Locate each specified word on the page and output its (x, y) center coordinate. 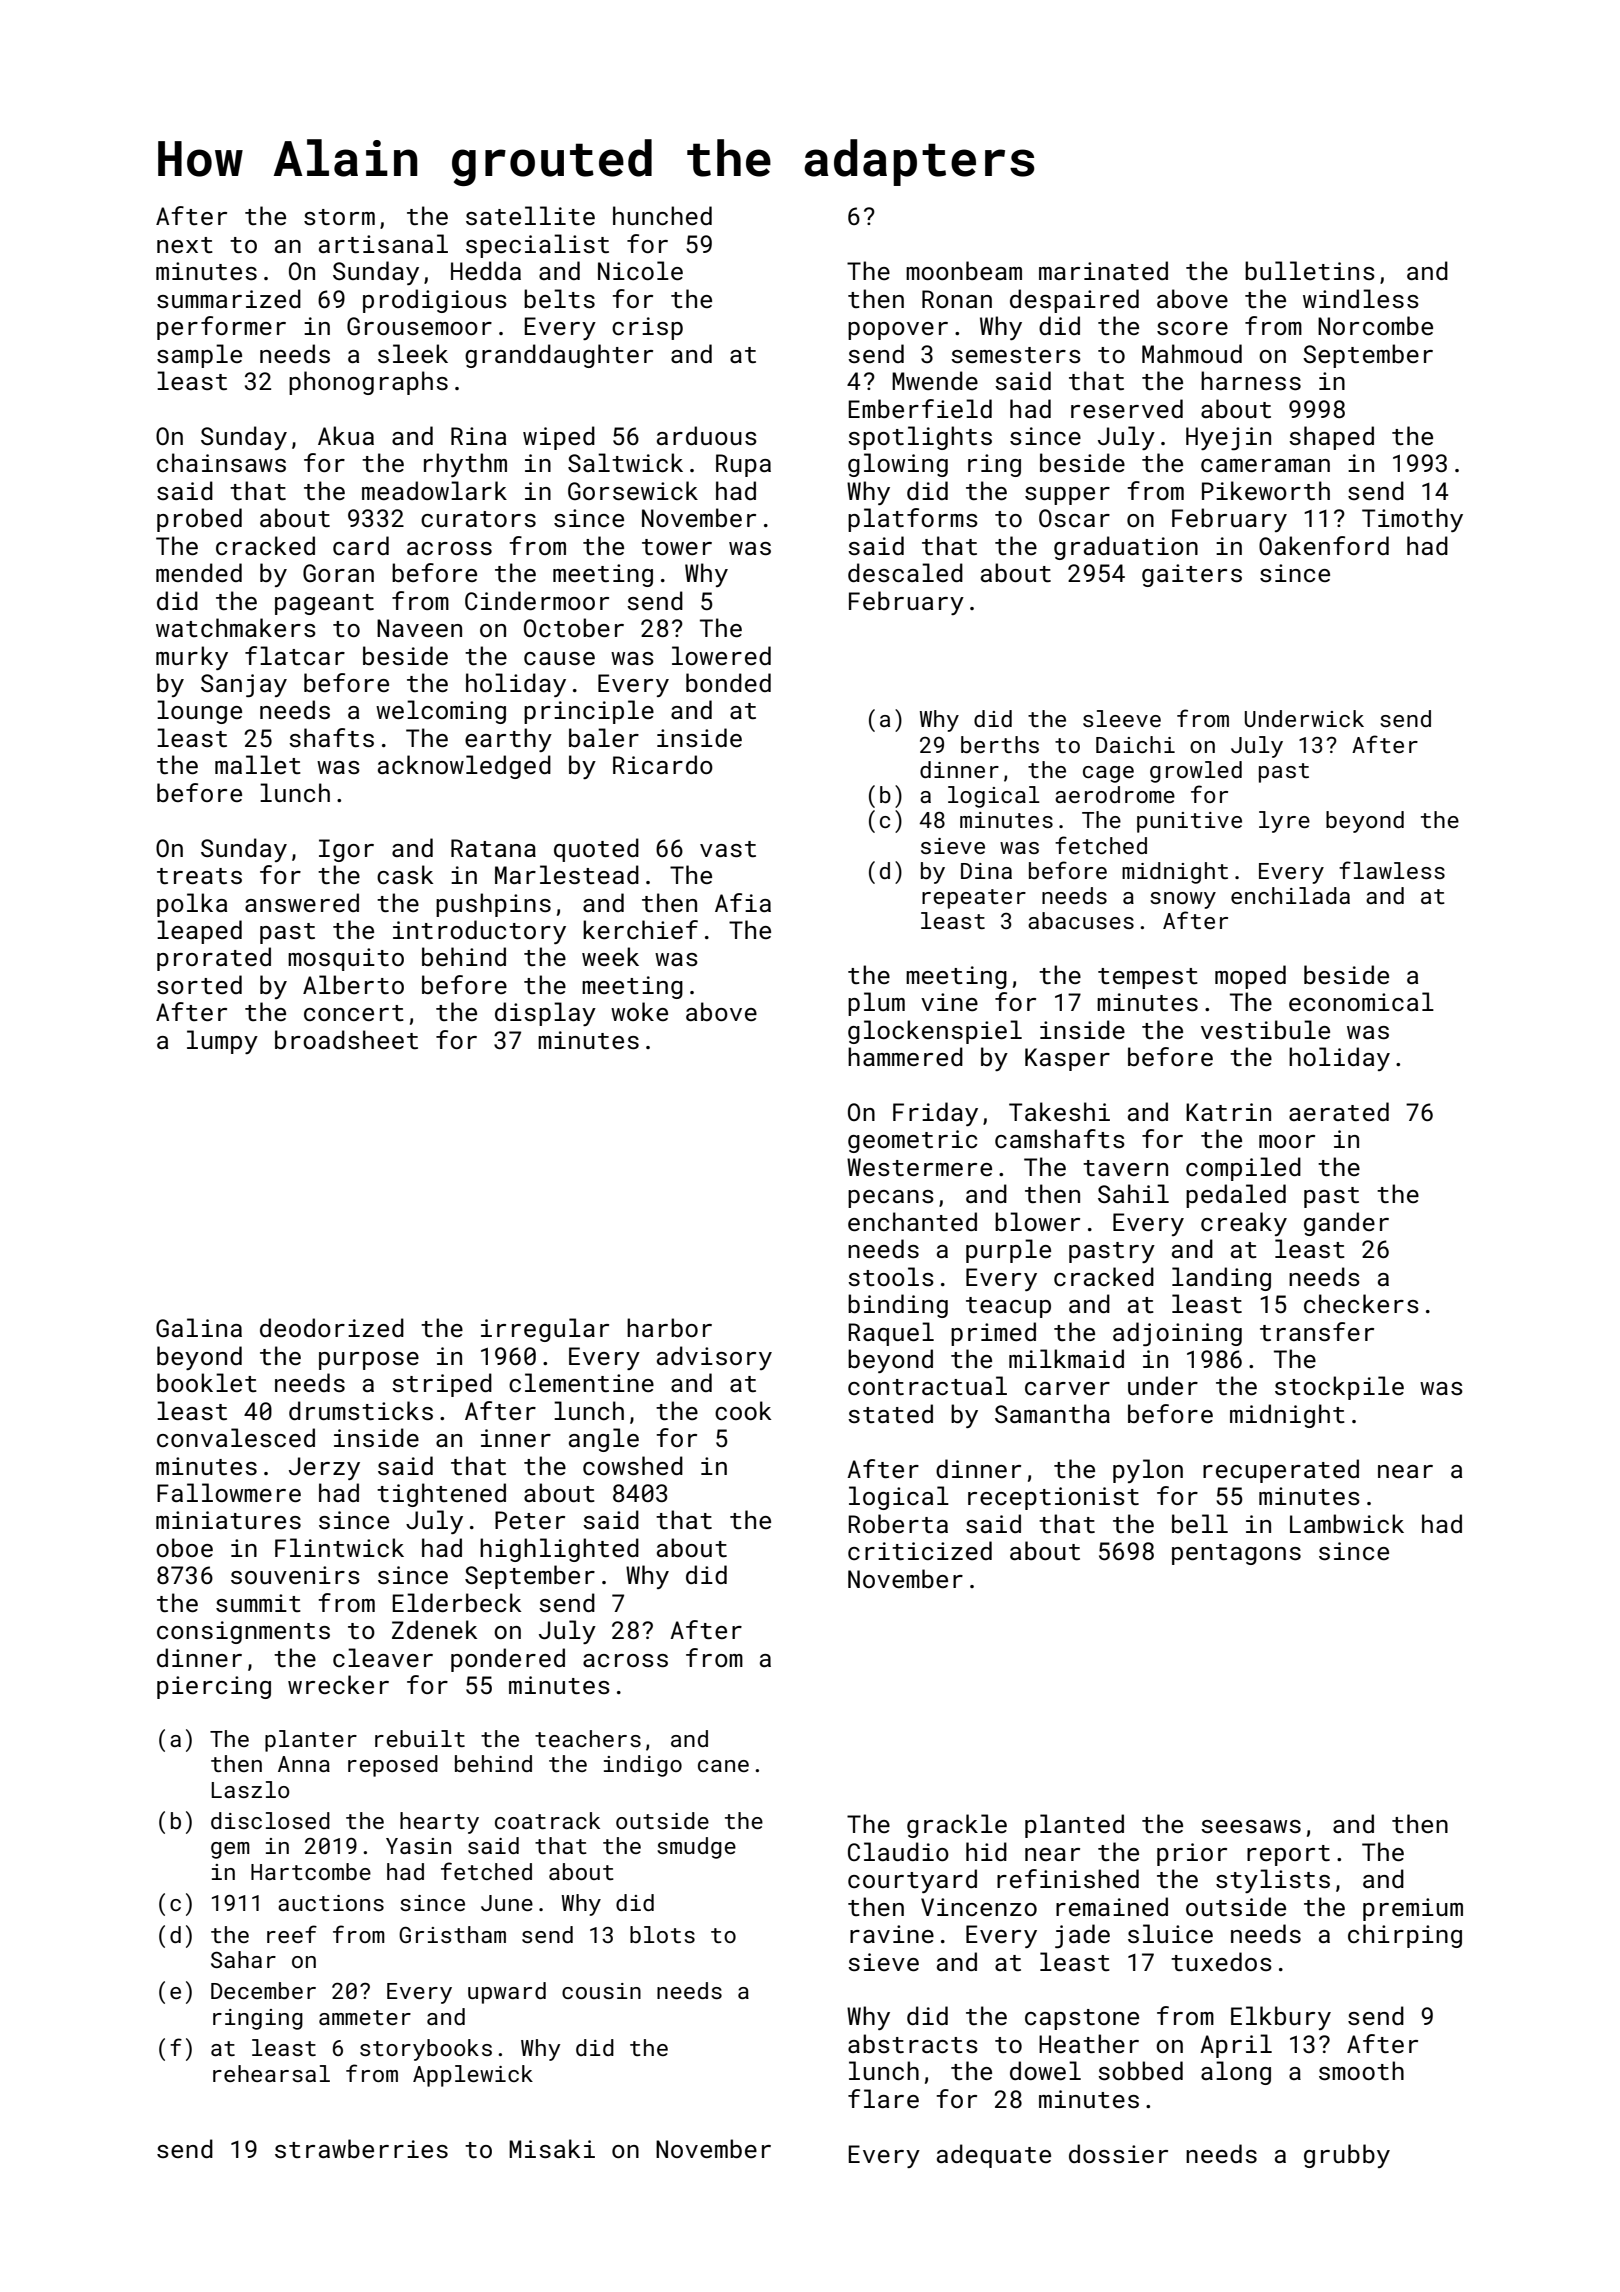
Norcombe (1375, 325)
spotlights (920, 438)
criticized (920, 1550)
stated (890, 1413)
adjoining (1177, 1334)
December (263, 1990)
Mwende (935, 380)
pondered (508, 1660)
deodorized (332, 1327)
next (185, 245)
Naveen (419, 628)
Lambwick (1347, 1523)
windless (1361, 298)
